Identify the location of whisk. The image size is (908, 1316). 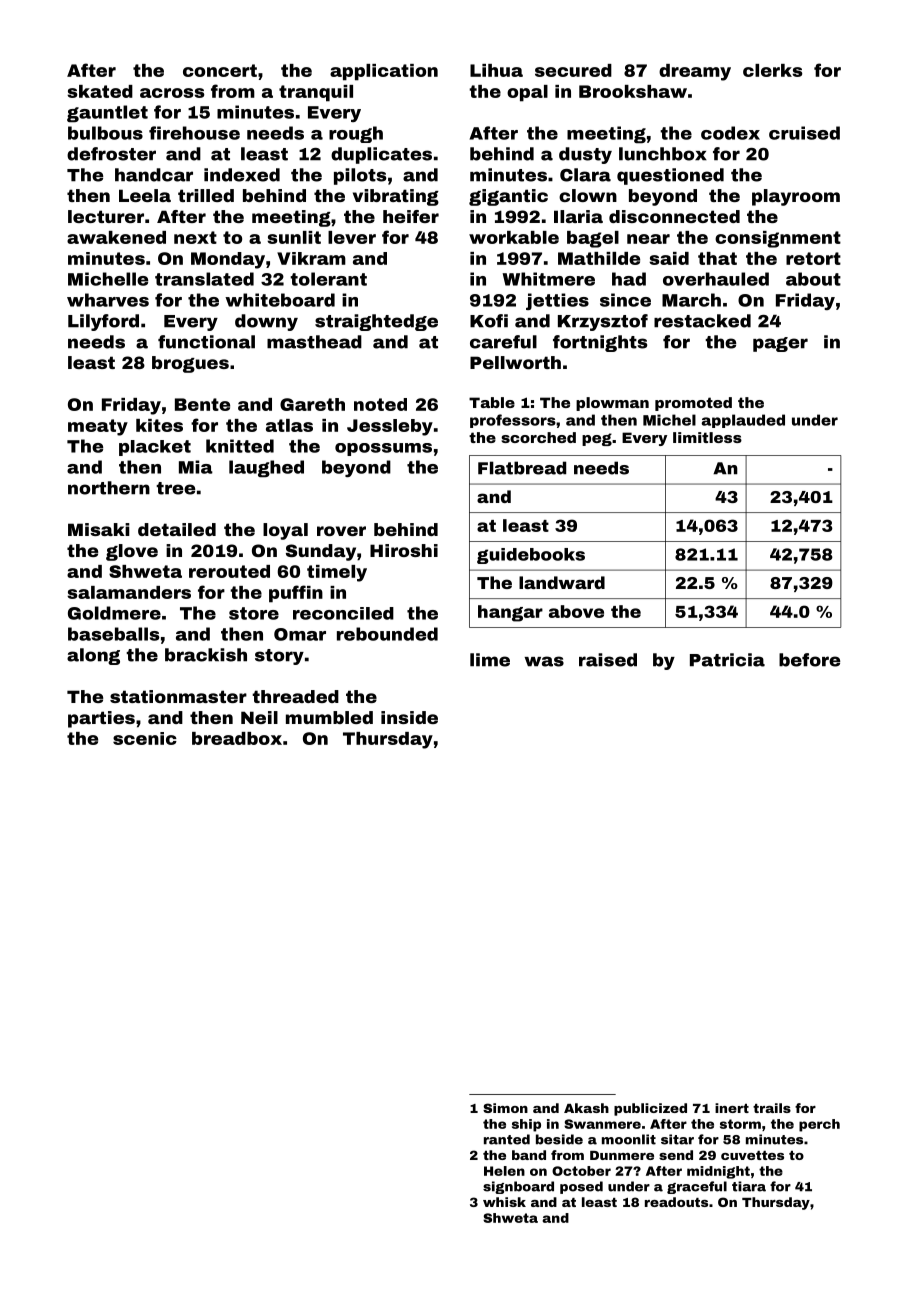
(504, 1202).
